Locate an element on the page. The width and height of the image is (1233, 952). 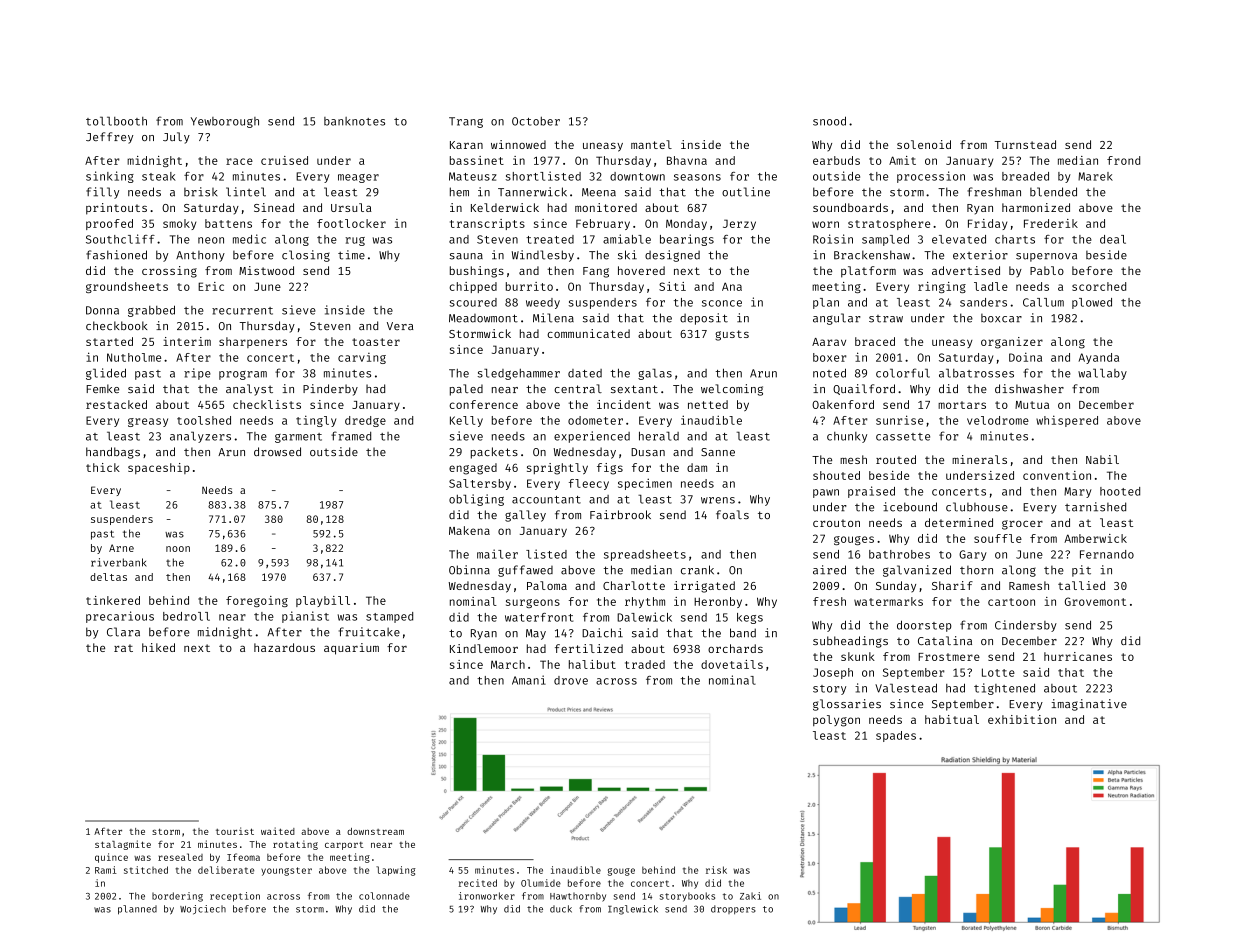
stalagmite is located at coordinates (123, 845).
